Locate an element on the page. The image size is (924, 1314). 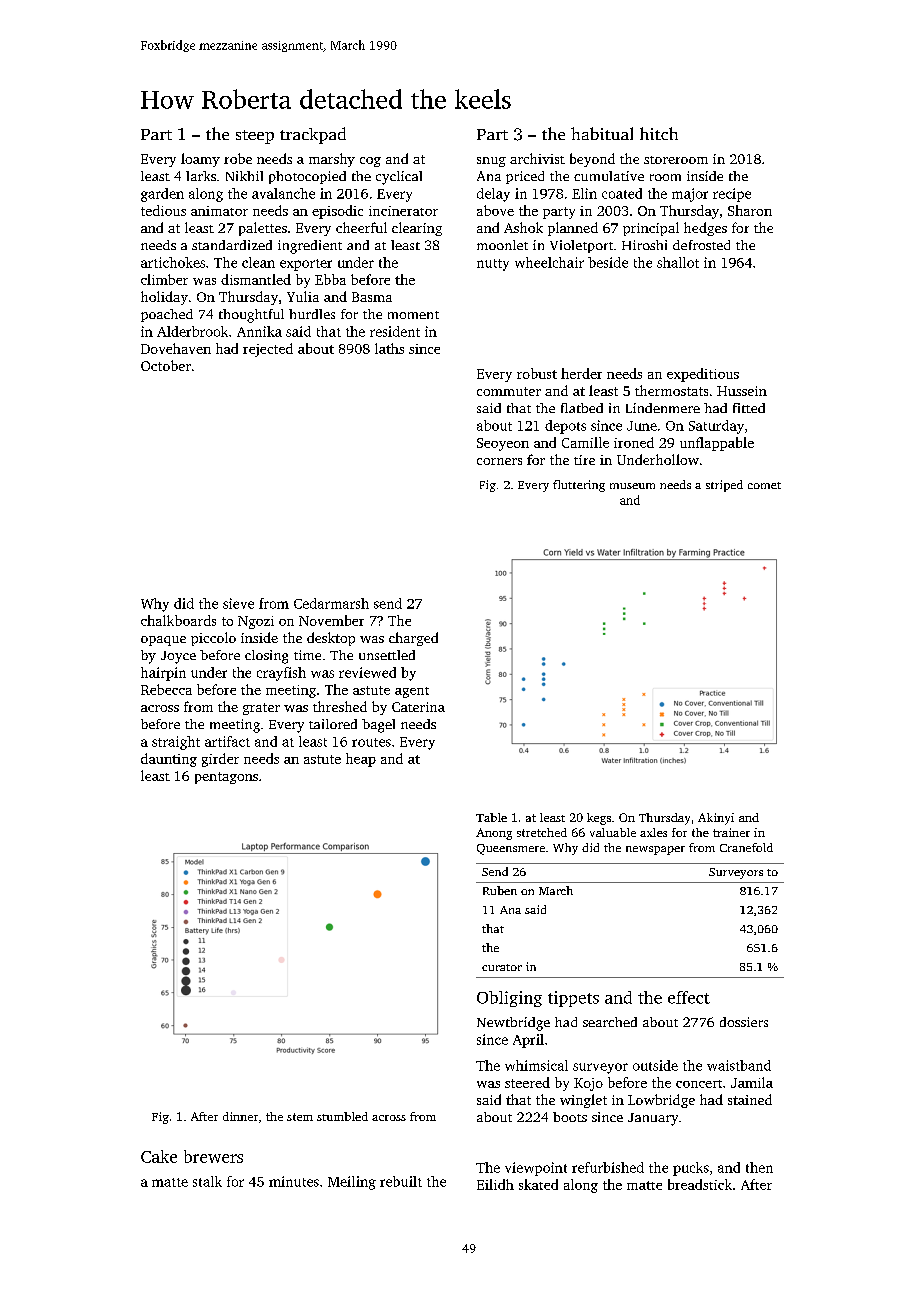
Cranefold is located at coordinates (746, 847).
